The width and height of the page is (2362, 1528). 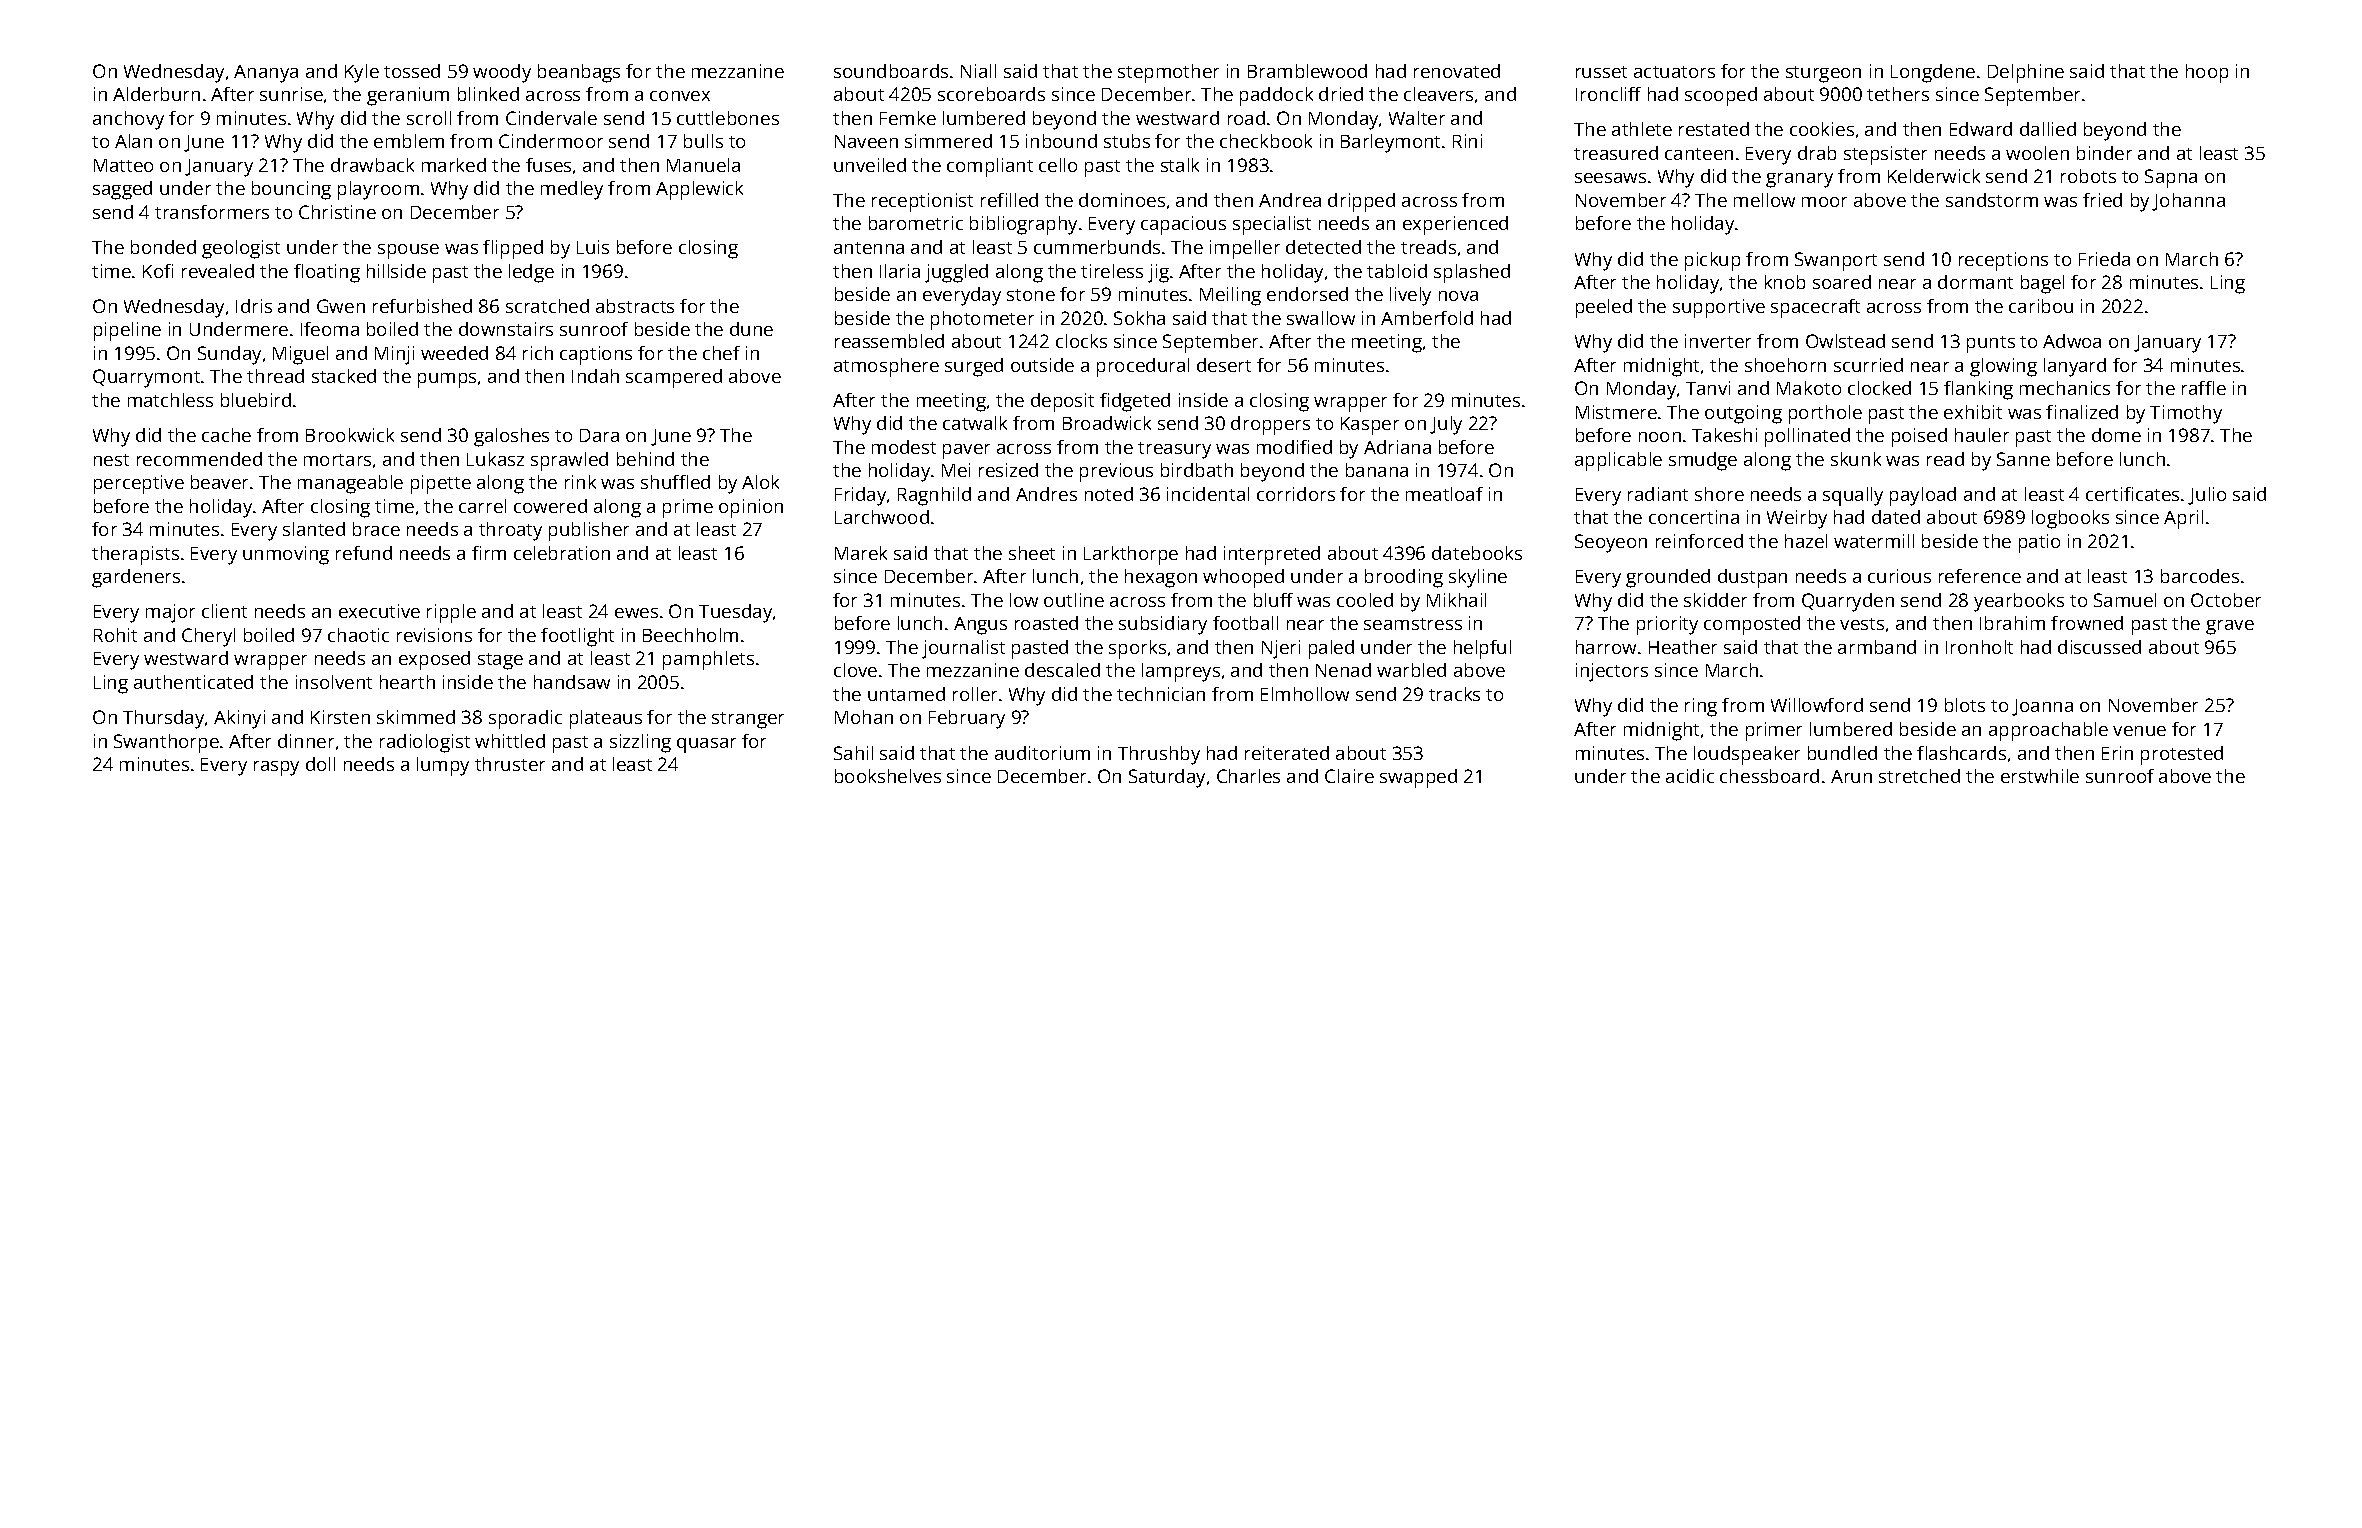 What do you see at coordinates (122, 190) in the page?
I see `sagged` at bounding box center [122, 190].
